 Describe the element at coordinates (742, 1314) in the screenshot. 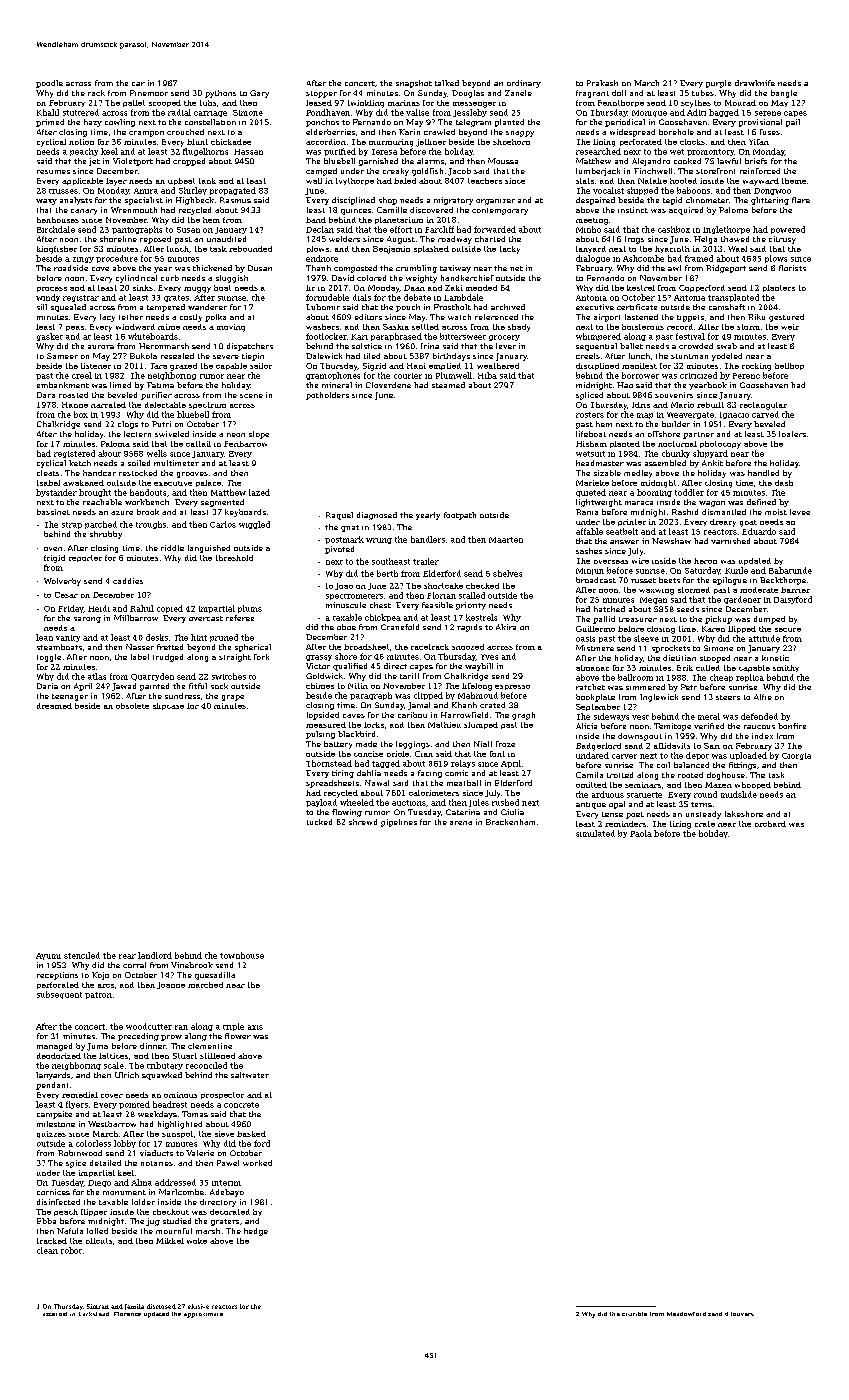

I see `louvers` at that location.
